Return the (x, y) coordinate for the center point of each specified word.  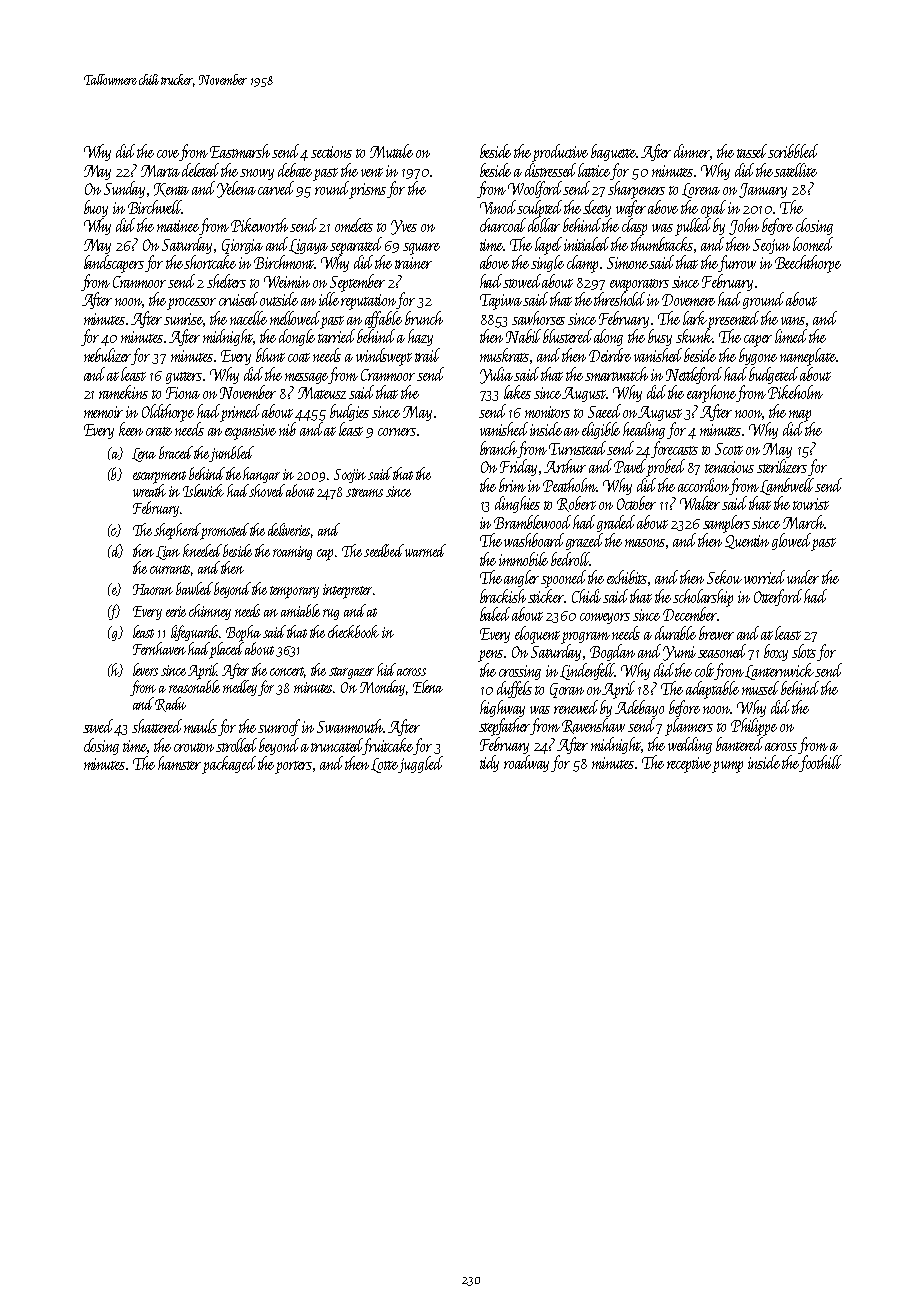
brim (512, 485)
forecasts (674, 449)
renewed (576, 707)
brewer (716, 633)
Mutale (391, 151)
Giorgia (242, 246)
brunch (424, 318)
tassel (753, 151)
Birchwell (155, 207)
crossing (520, 672)
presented (733, 320)
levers (145, 669)
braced (176, 452)
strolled (238, 745)
